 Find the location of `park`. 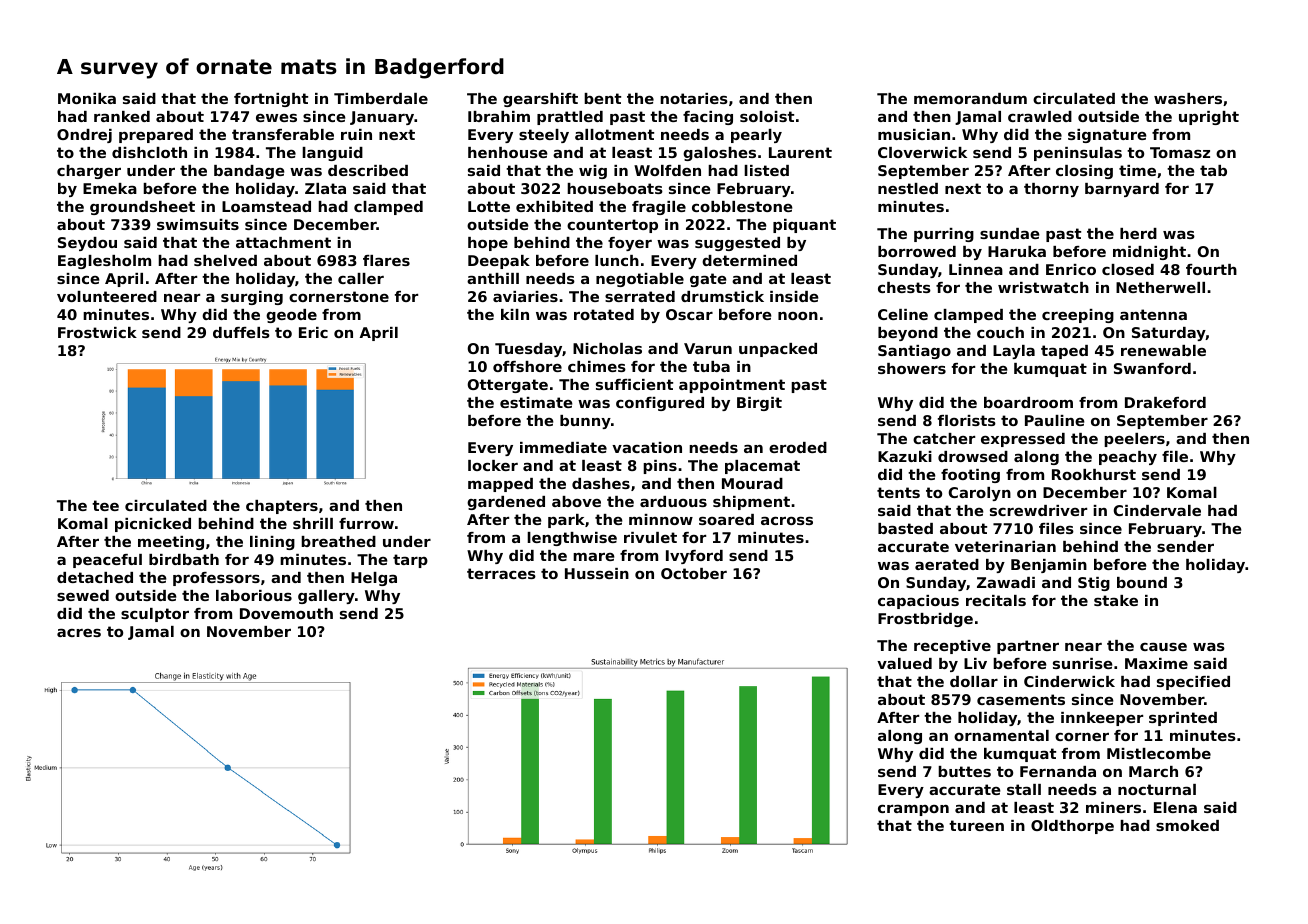

park is located at coordinates (566, 521).
